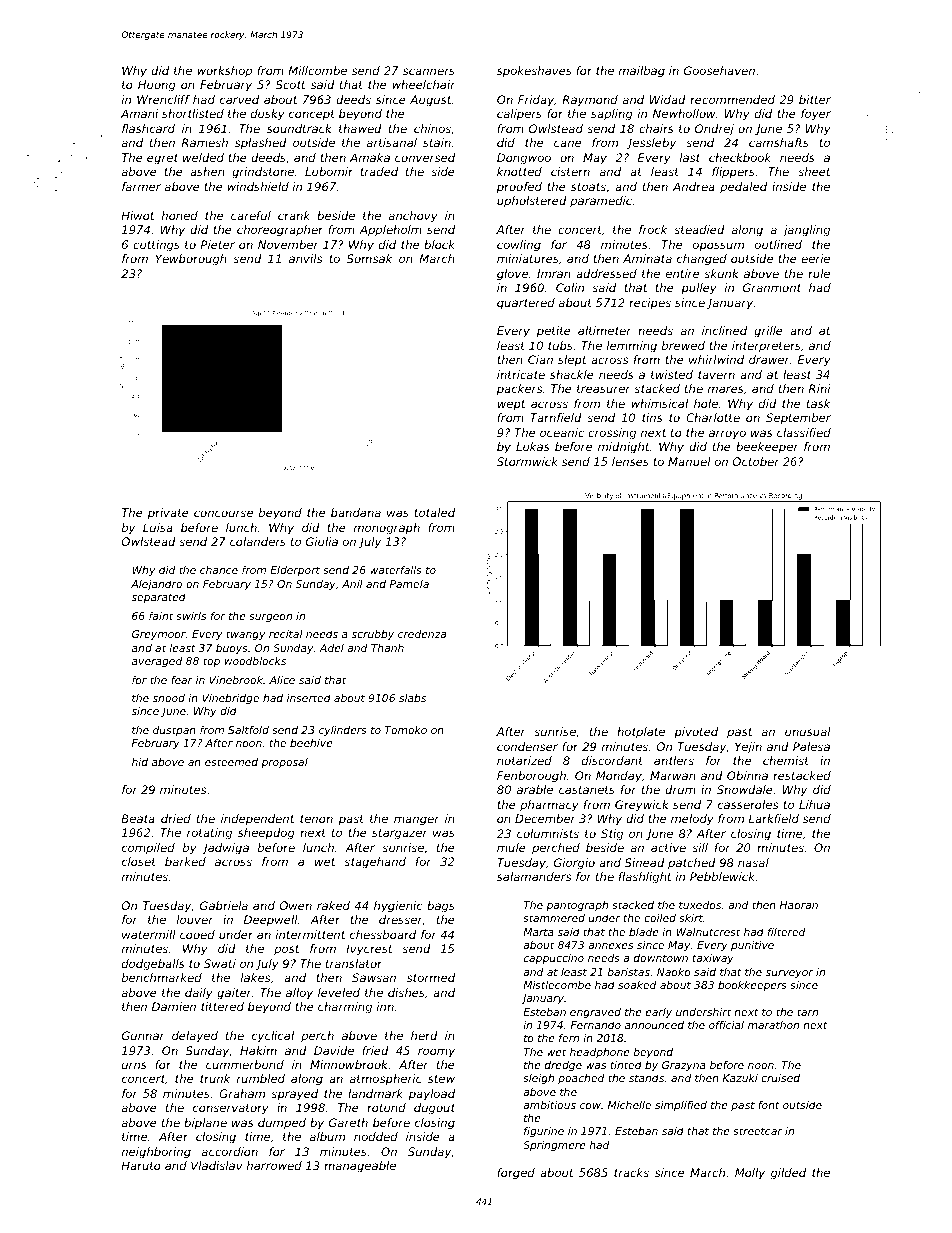  Describe the element at coordinates (215, 1078) in the page. I see `trunk` at that location.
